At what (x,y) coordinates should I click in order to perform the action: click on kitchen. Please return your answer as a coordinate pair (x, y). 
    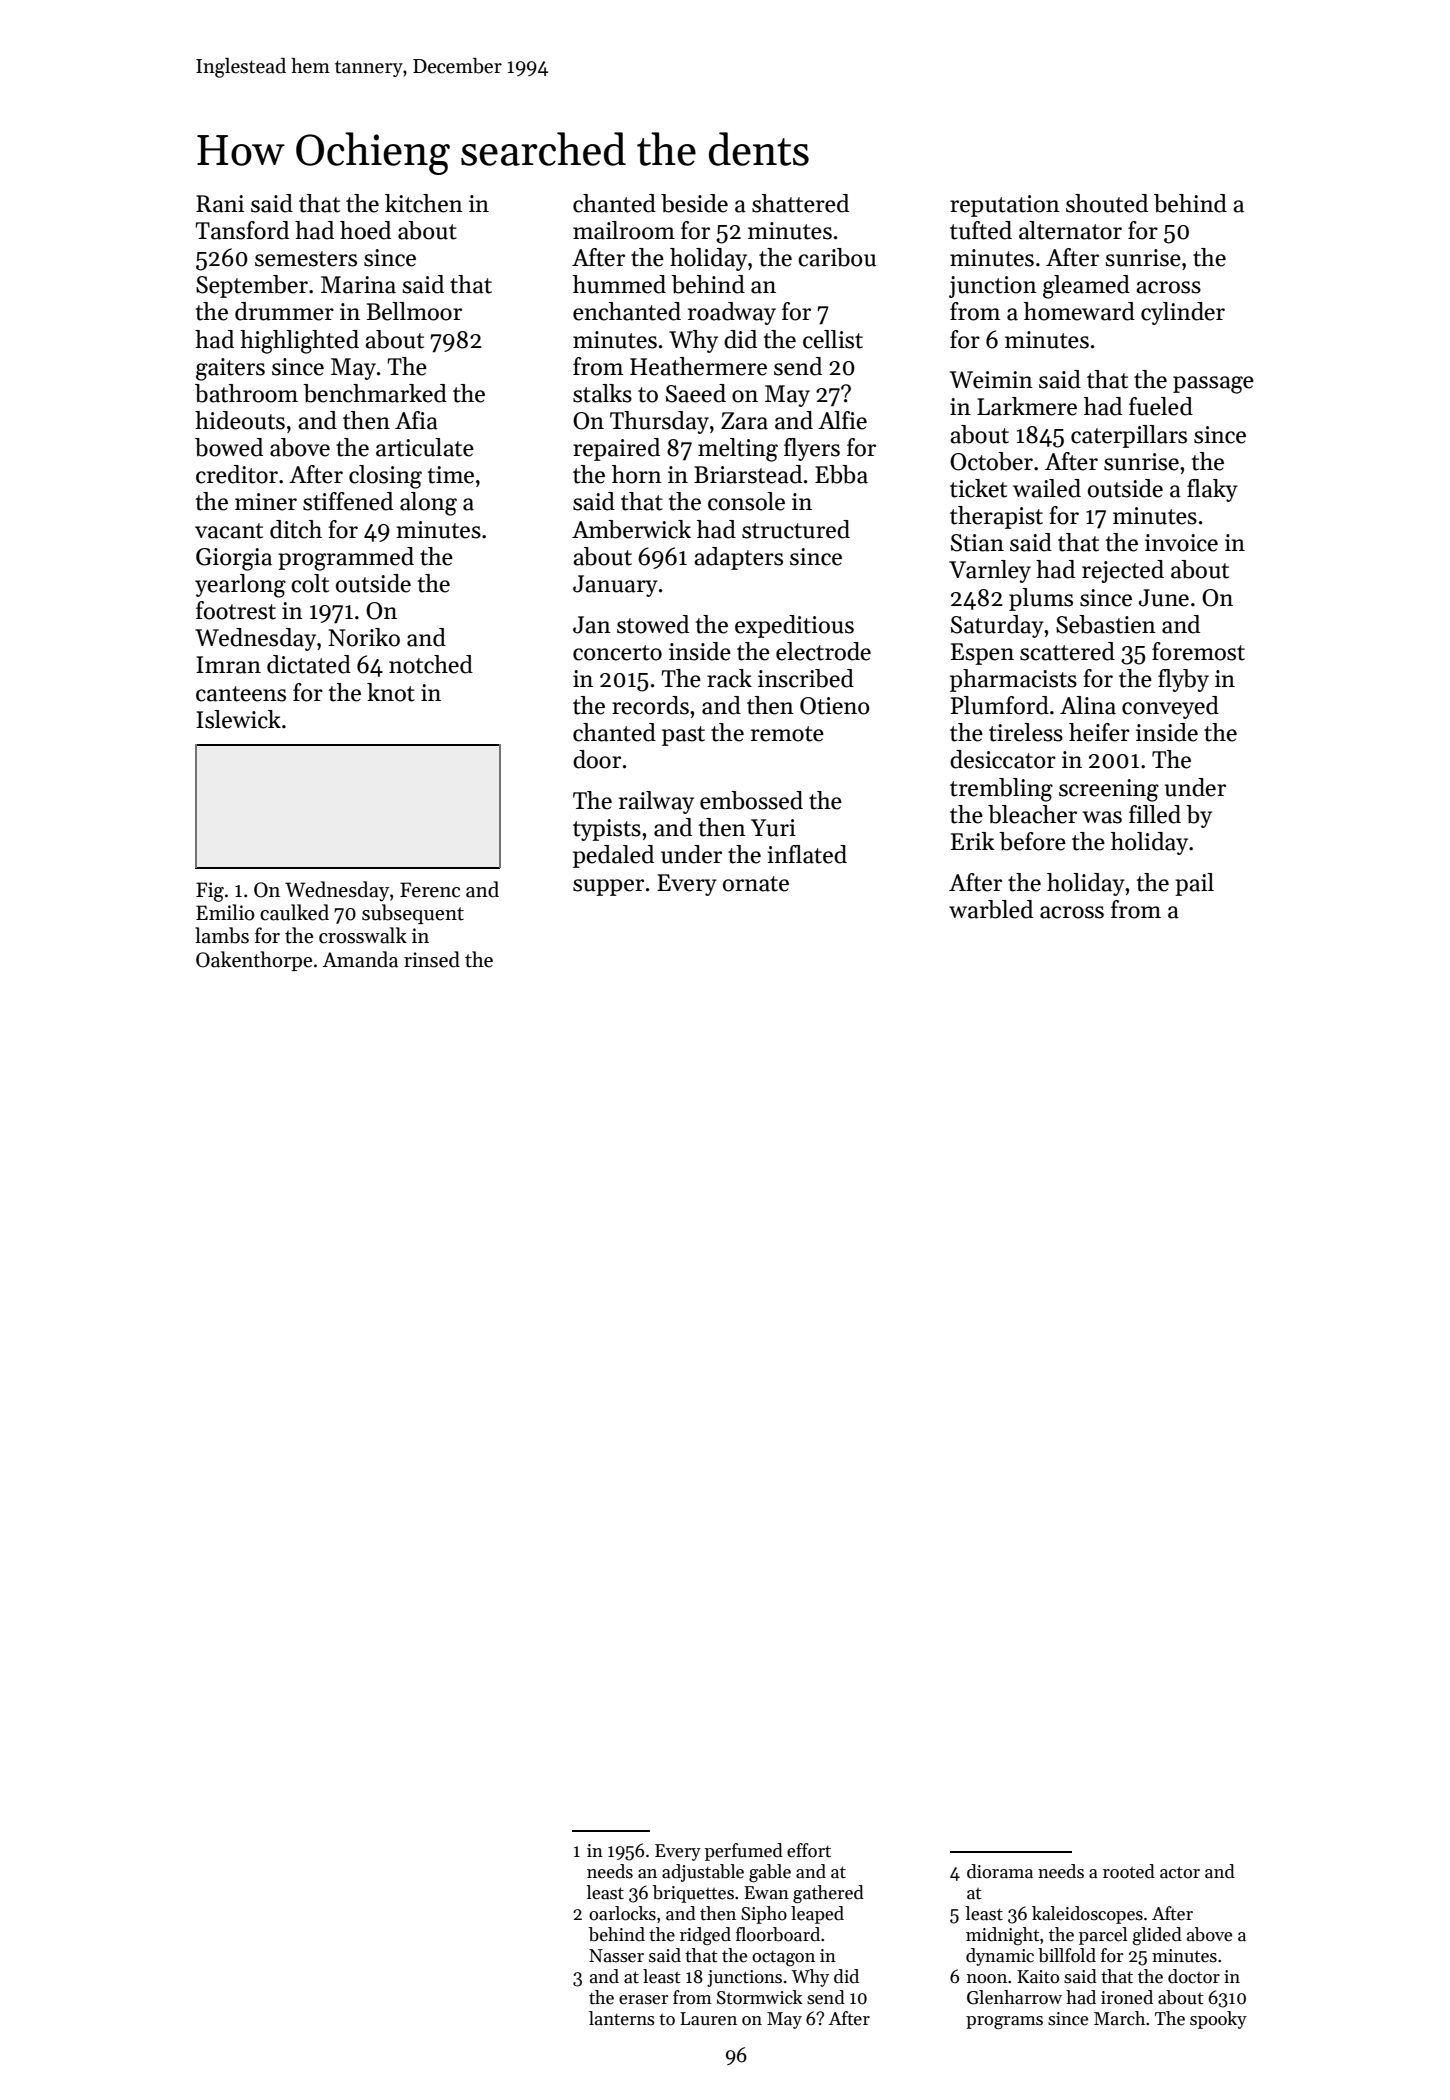
    Looking at the image, I should click on (424, 203).
